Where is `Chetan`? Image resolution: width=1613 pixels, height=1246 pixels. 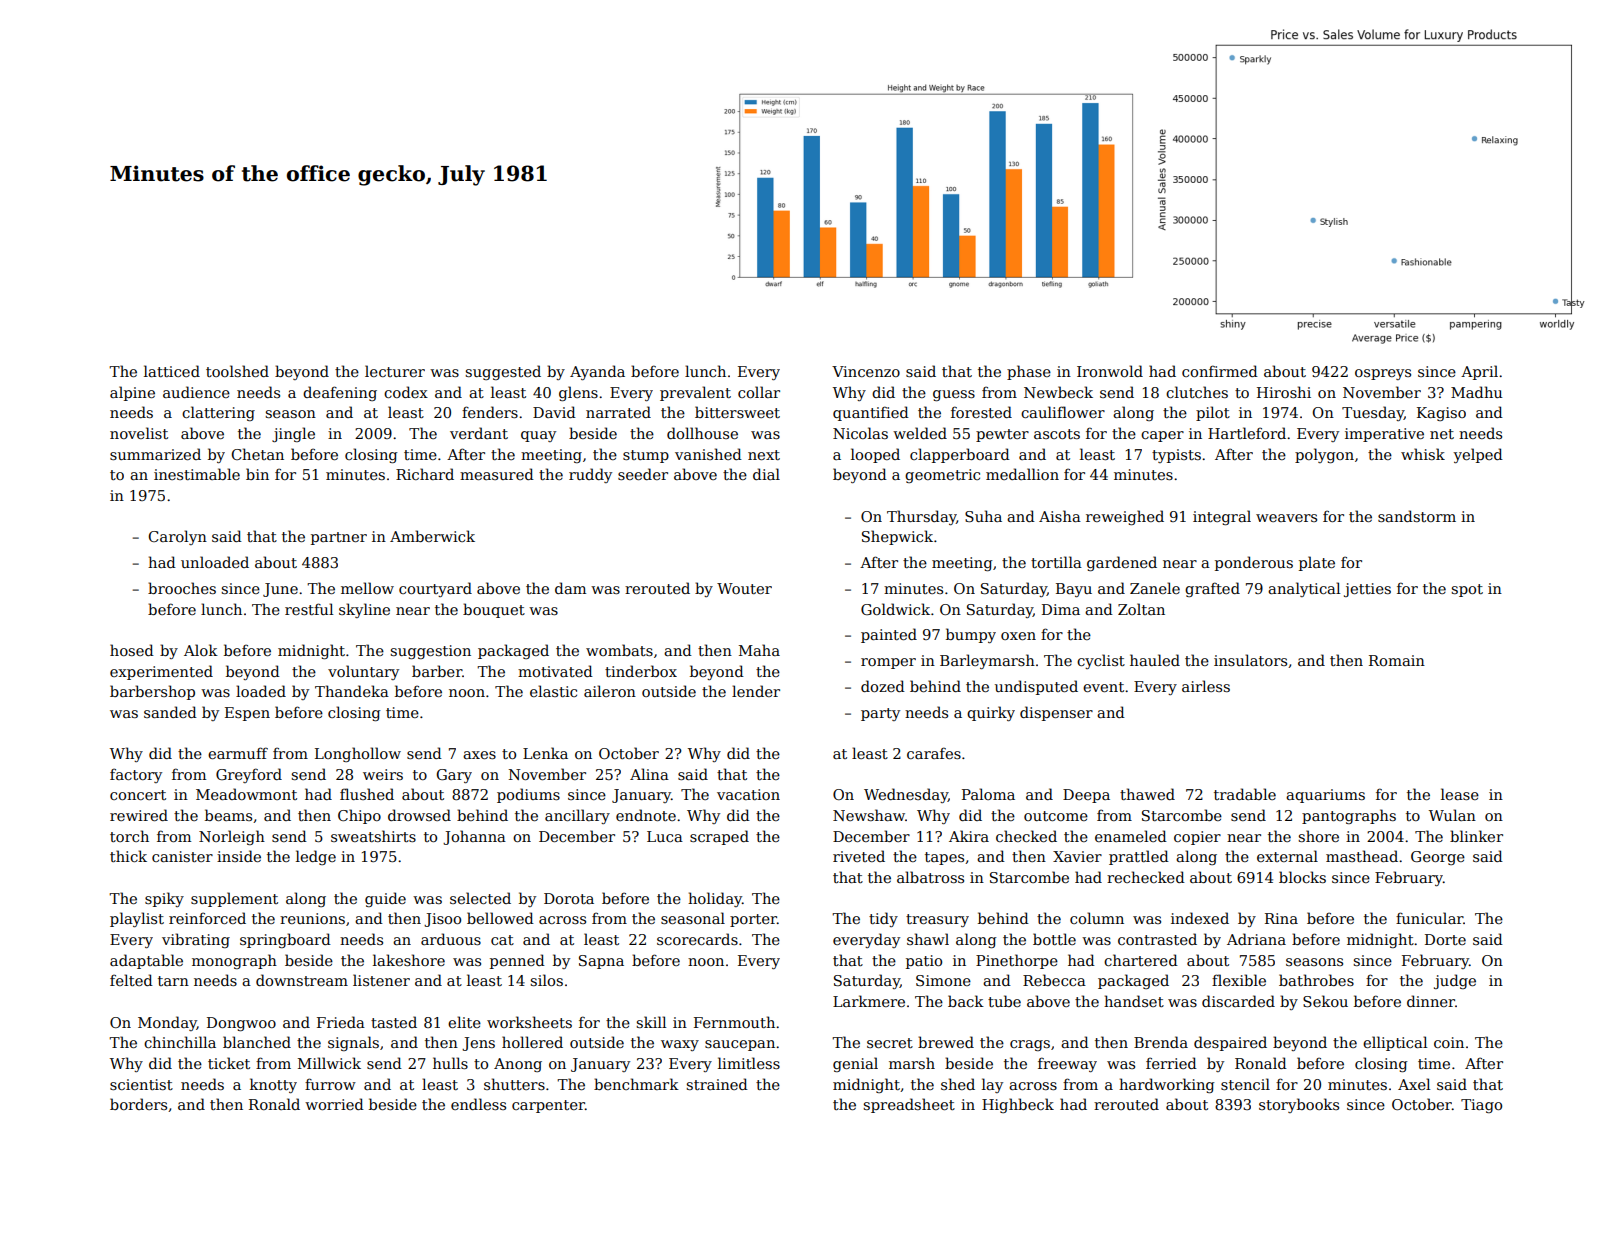
Chetan is located at coordinates (257, 454).
